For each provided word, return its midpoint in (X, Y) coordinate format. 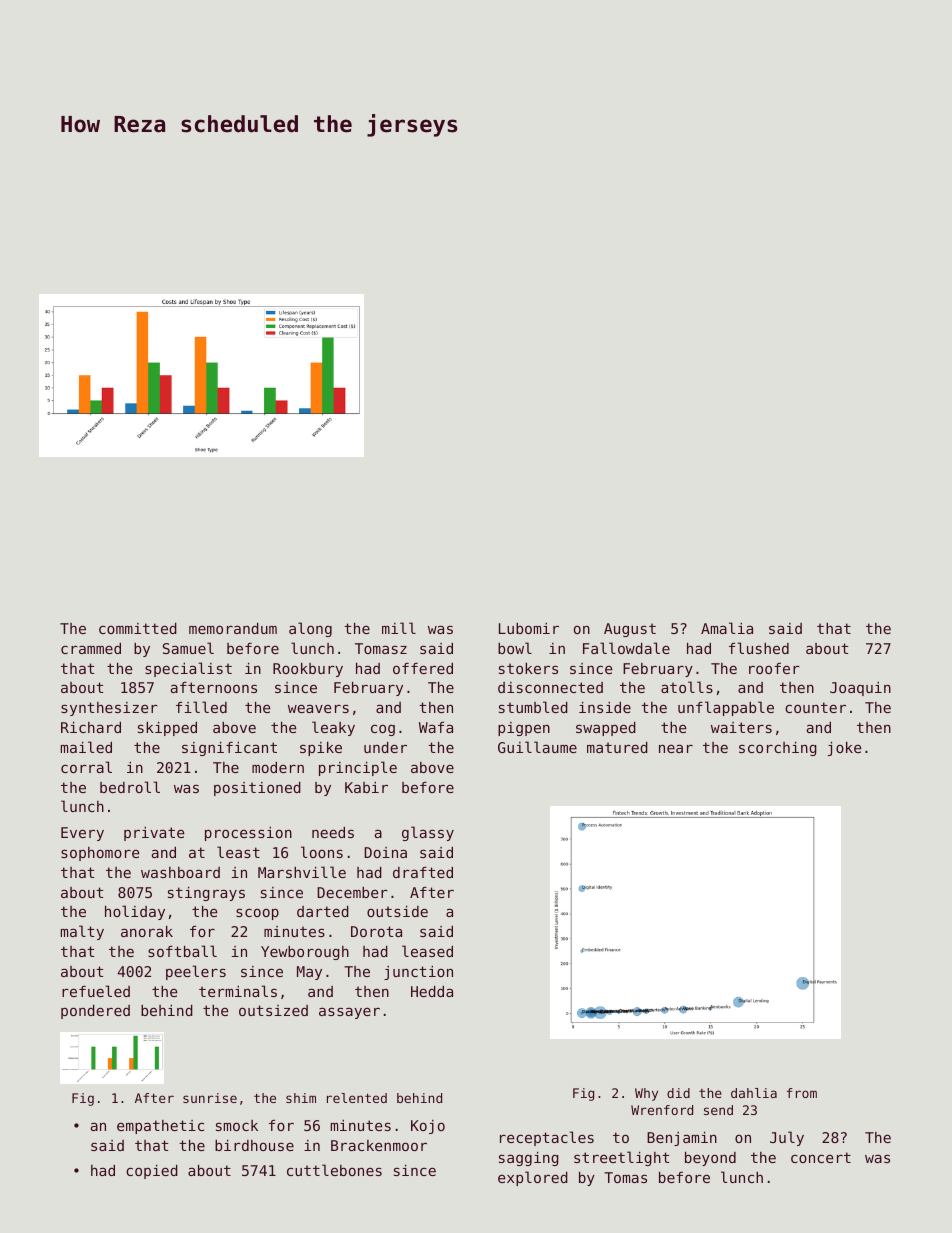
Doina (385, 852)
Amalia (727, 628)
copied (152, 1172)
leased (427, 951)
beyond (710, 1159)
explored (533, 1178)
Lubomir (529, 628)
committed (138, 628)
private (154, 834)
